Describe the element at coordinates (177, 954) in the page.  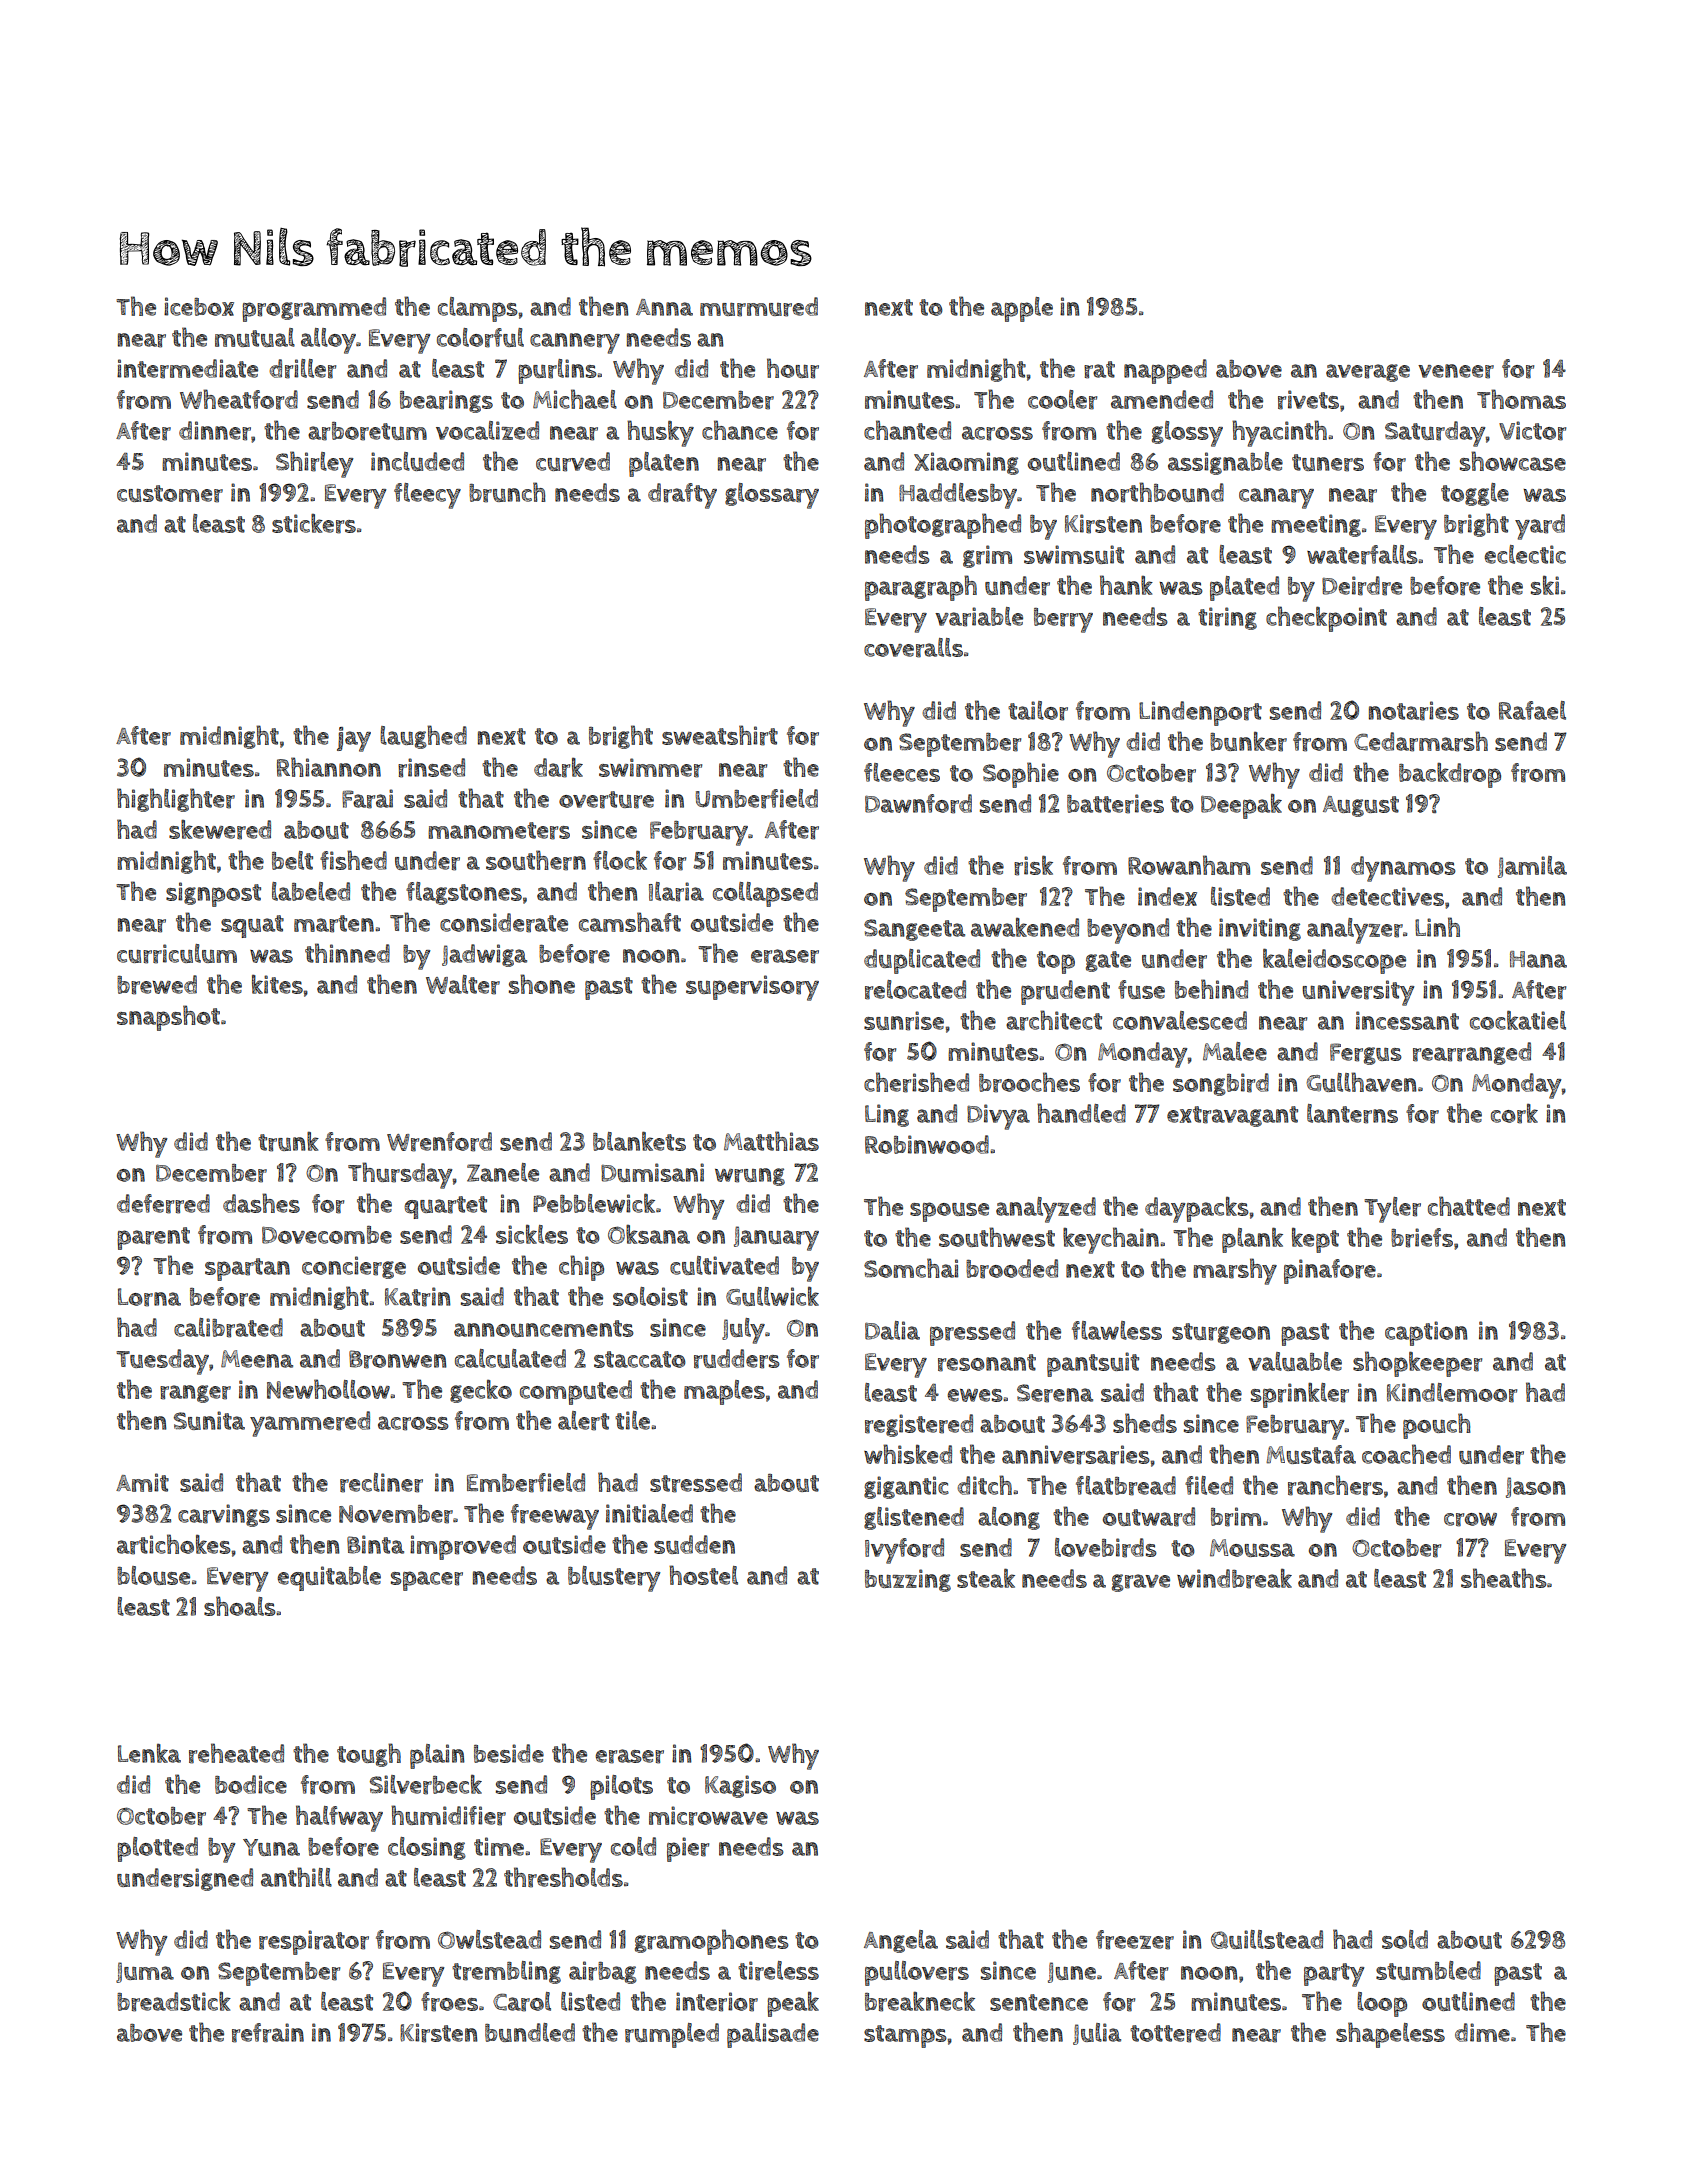
I see `curriculum` at that location.
